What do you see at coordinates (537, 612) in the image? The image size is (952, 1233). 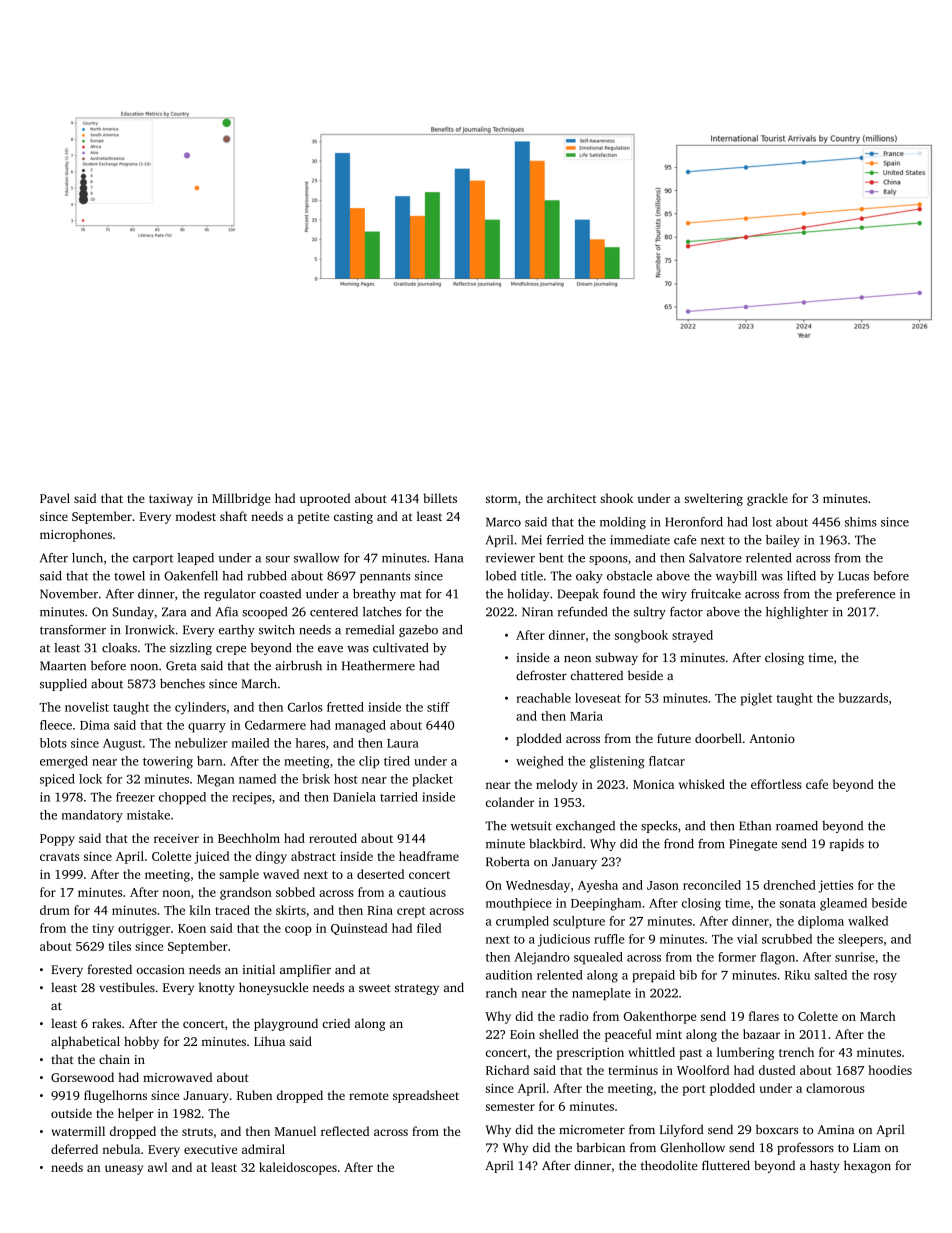 I see `Niran` at bounding box center [537, 612].
